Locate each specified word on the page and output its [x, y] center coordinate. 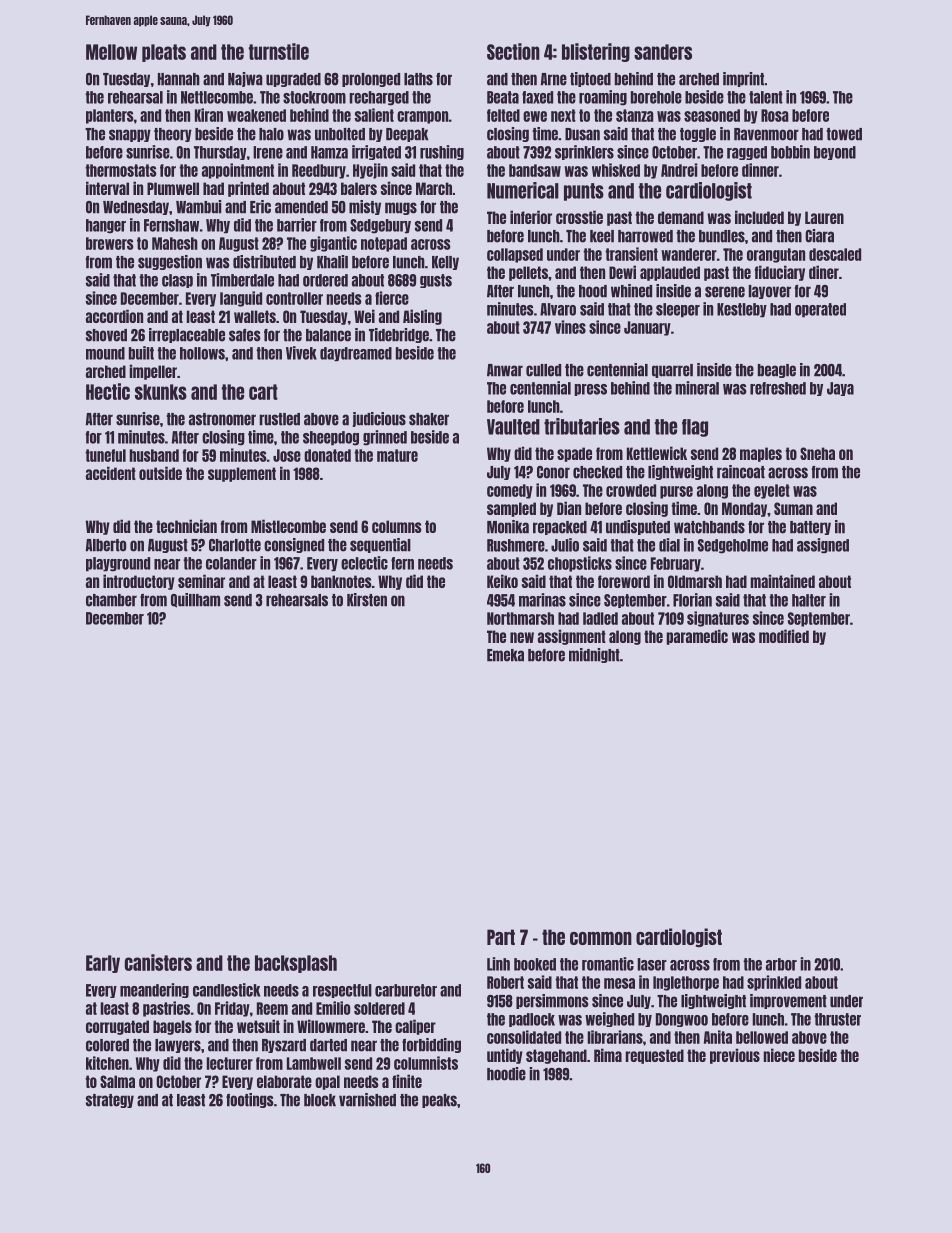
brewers [110, 243]
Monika [508, 527]
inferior [531, 217]
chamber [111, 600]
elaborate [284, 1081]
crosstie [579, 217]
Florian [692, 600]
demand [681, 217]
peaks [439, 1101]
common [601, 938]
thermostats [121, 170]
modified [784, 636]
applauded [670, 273]
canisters [158, 962]
